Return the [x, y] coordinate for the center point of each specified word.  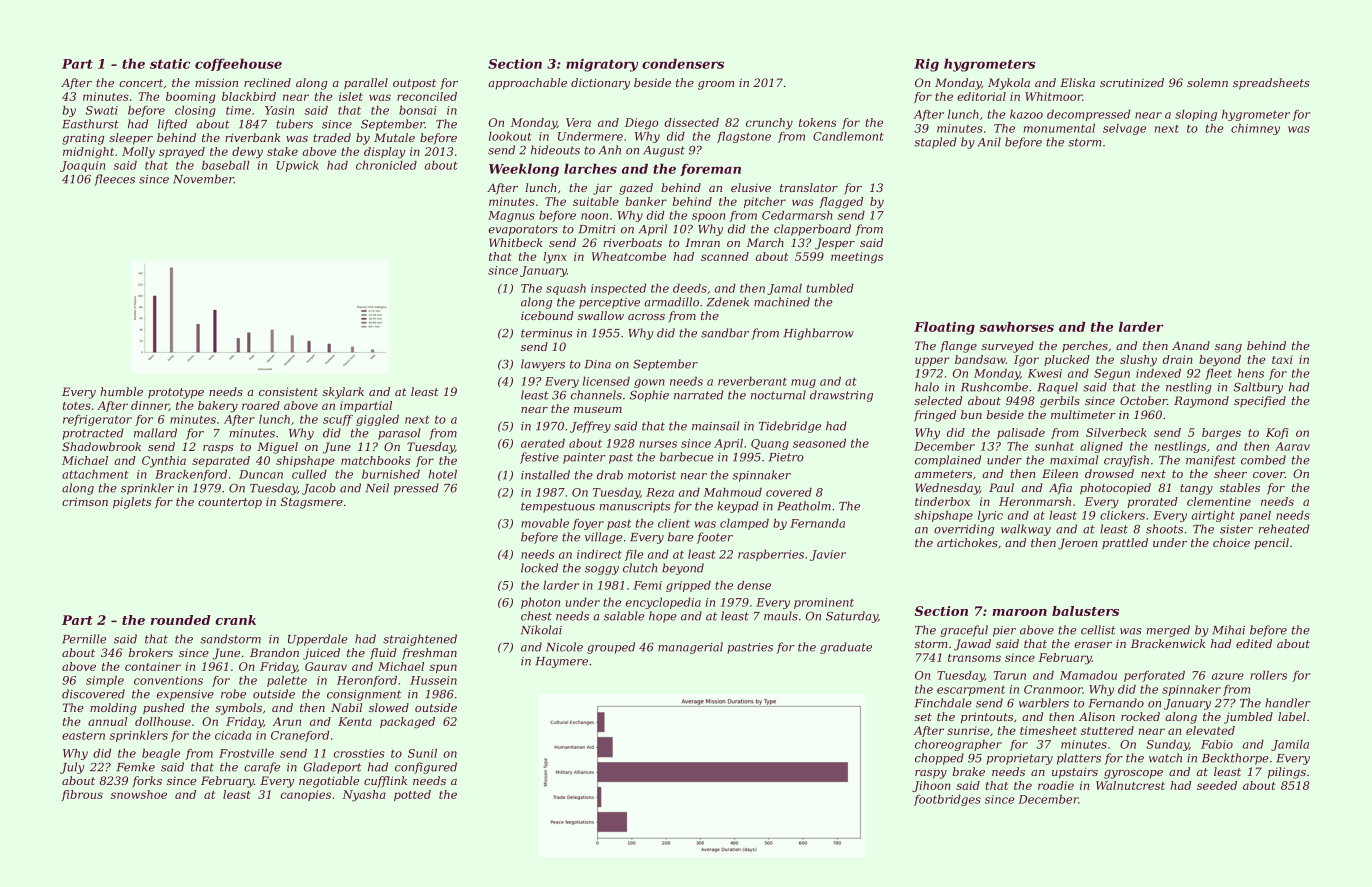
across [646, 317]
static [170, 64]
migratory [602, 65]
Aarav [1292, 446]
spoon [708, 217]
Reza [660, 492]
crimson [85, 501]
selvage [1124, 129]
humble [121, 391]
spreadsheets [1271, 84]
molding [113, 709]
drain [1178, 359]
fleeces [114, 180]
